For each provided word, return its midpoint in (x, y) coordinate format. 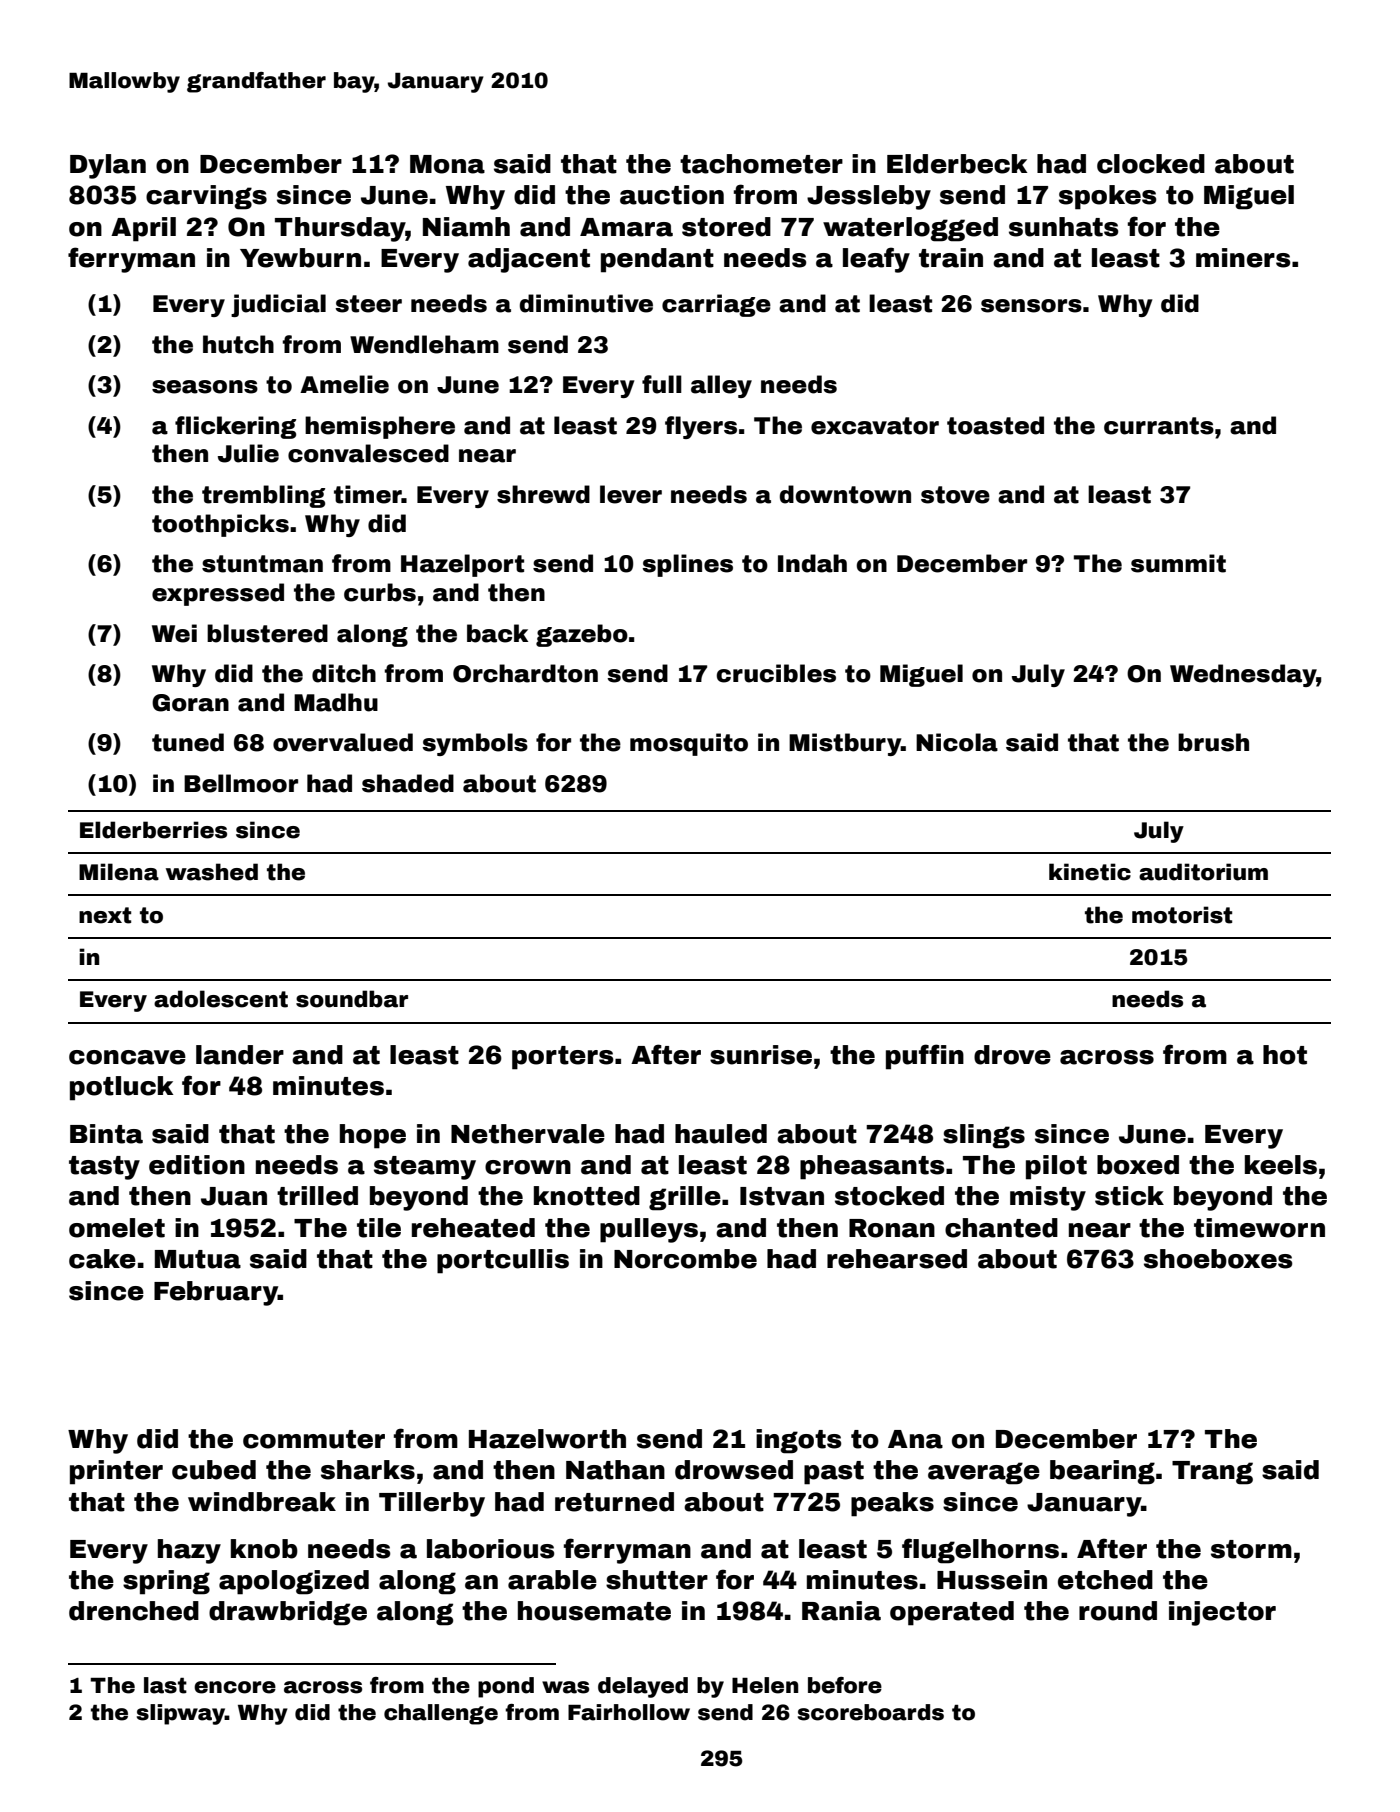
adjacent (529, 260)
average (984, 1473)
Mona (447, 164)
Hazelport (462, 565)
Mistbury (845, 744)
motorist (1182, 915)
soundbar (352, 999)
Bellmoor (241, 783)
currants (1159, 426)
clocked (1151, 164)
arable (552, 1580)
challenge (441, 1714)
